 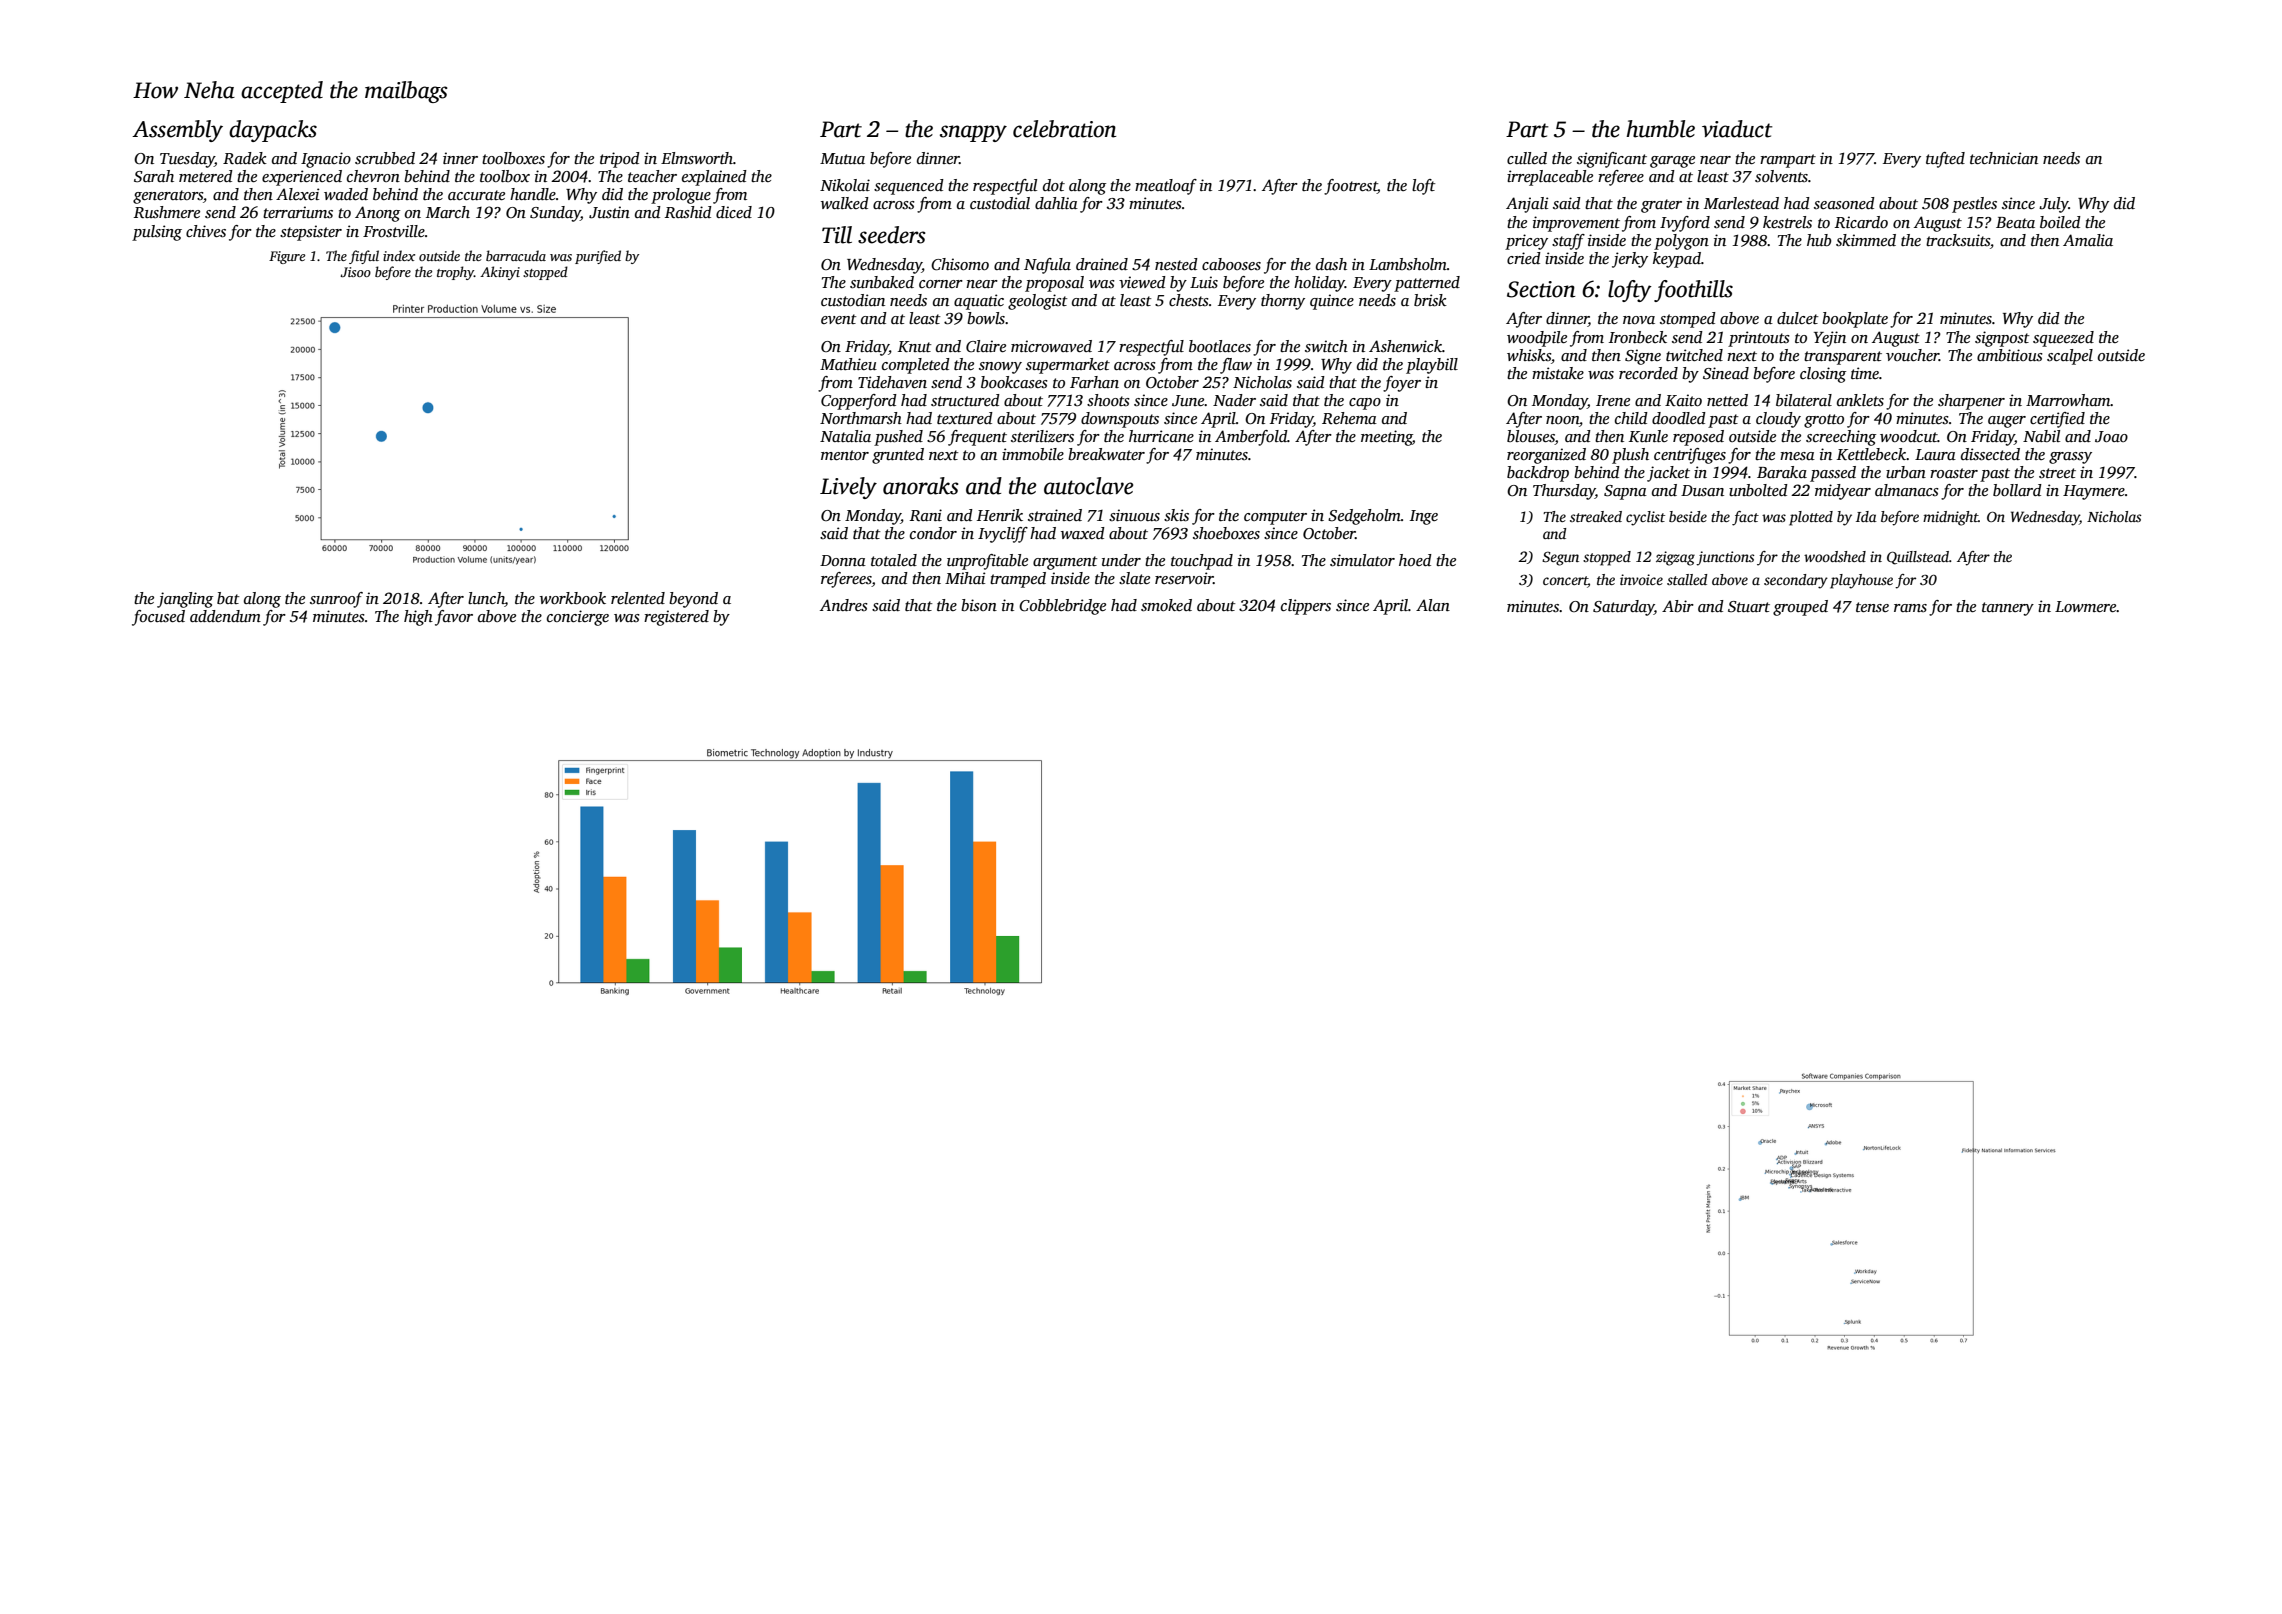 I want to click on sunbaked, so click(x=882, y=282).
